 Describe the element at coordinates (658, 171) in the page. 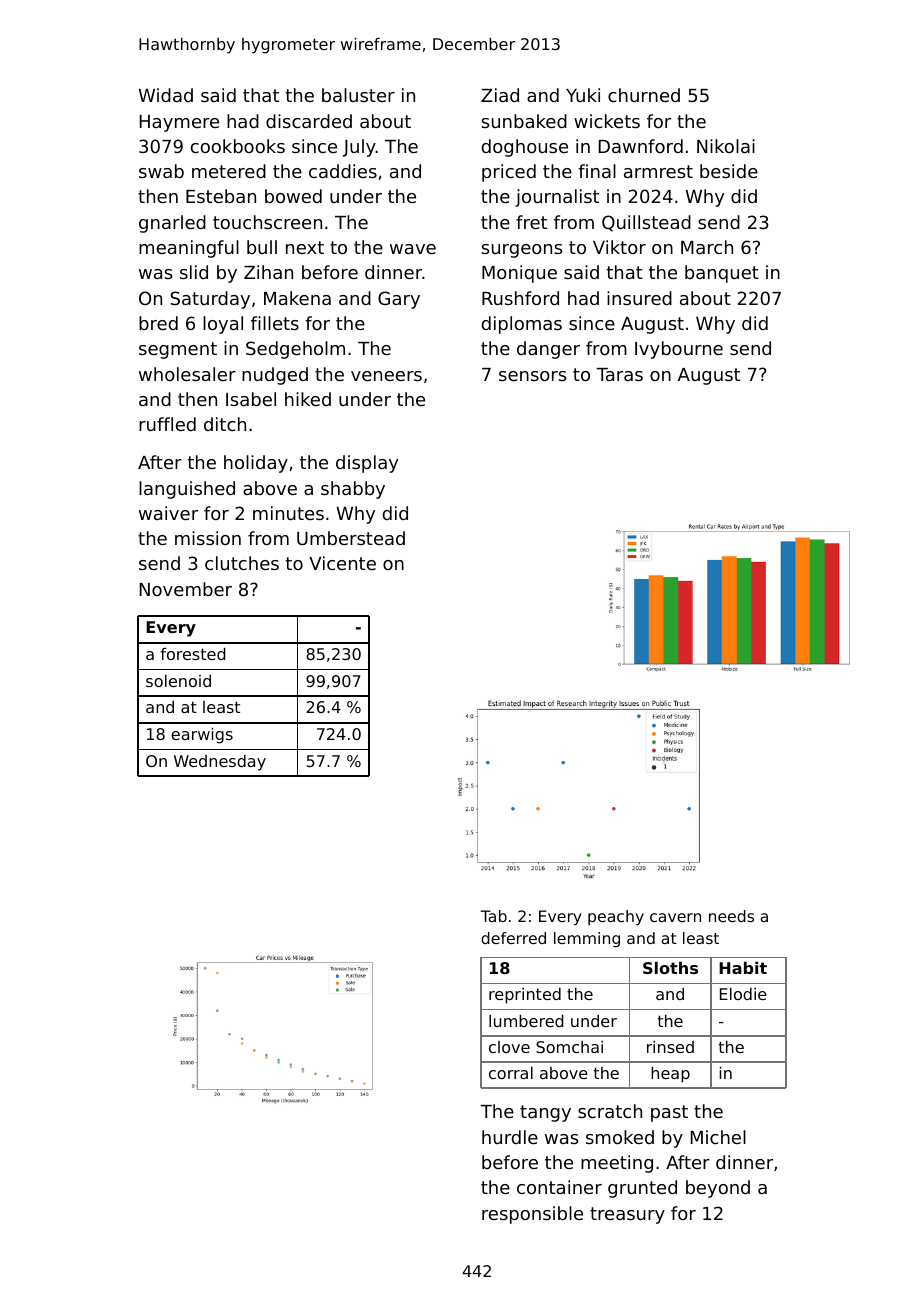

I see `armrest` at that location.
